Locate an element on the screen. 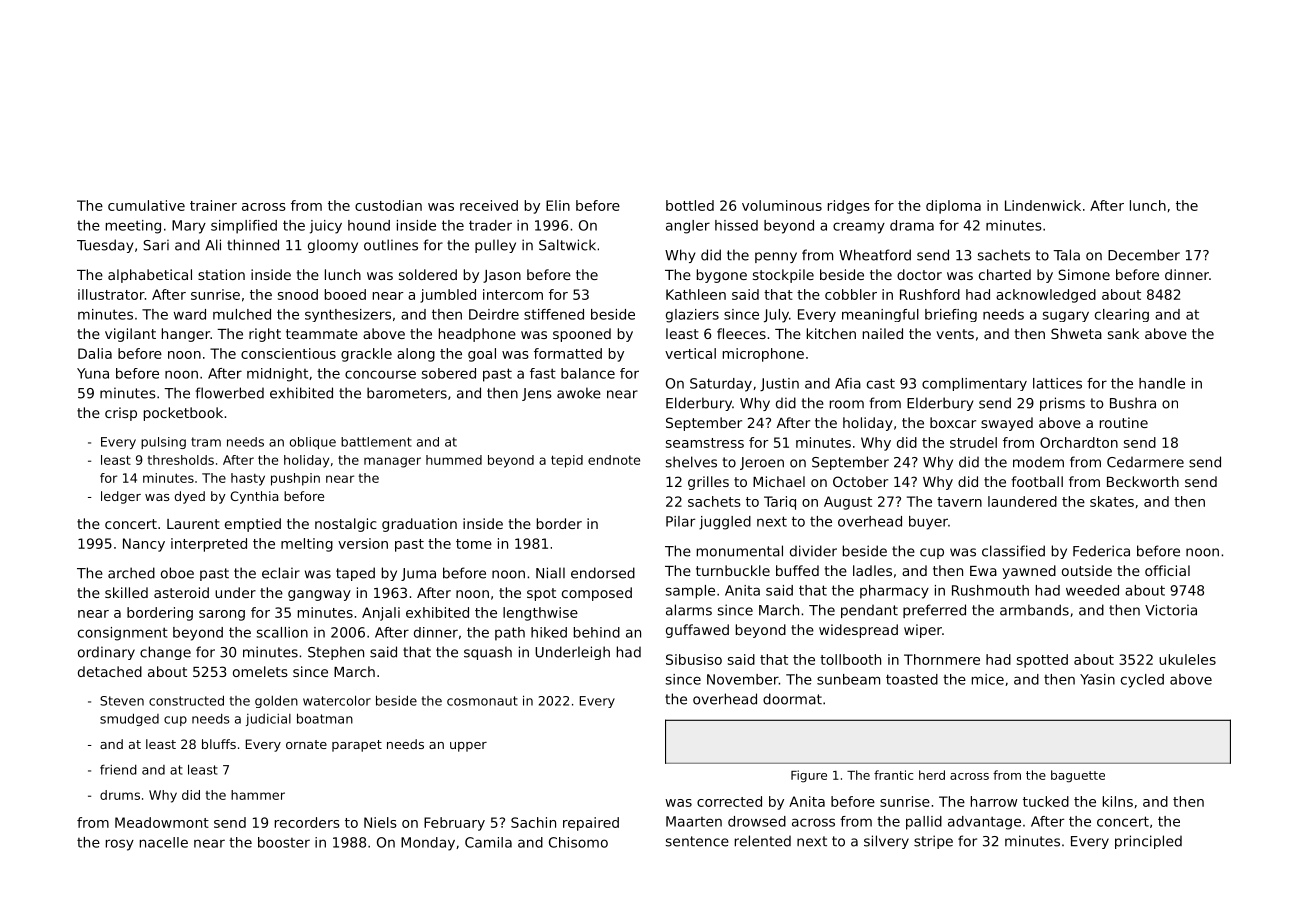 The height and width of the screenshot is (924, 1308). alphabetical is located at coordinates (150, 276).
